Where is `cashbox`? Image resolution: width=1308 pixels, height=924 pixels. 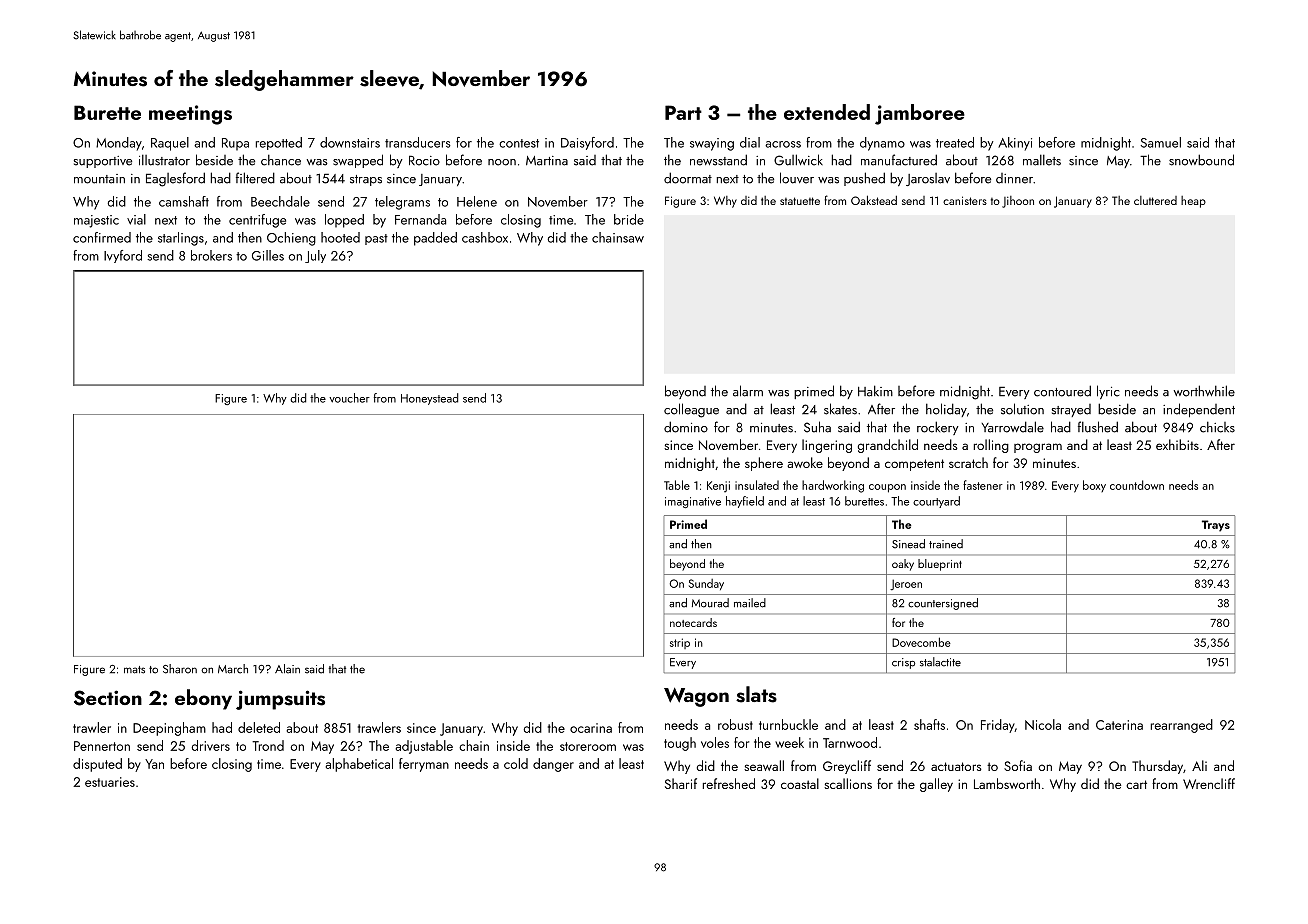
cashbox is located at coordinates (485, 237).
